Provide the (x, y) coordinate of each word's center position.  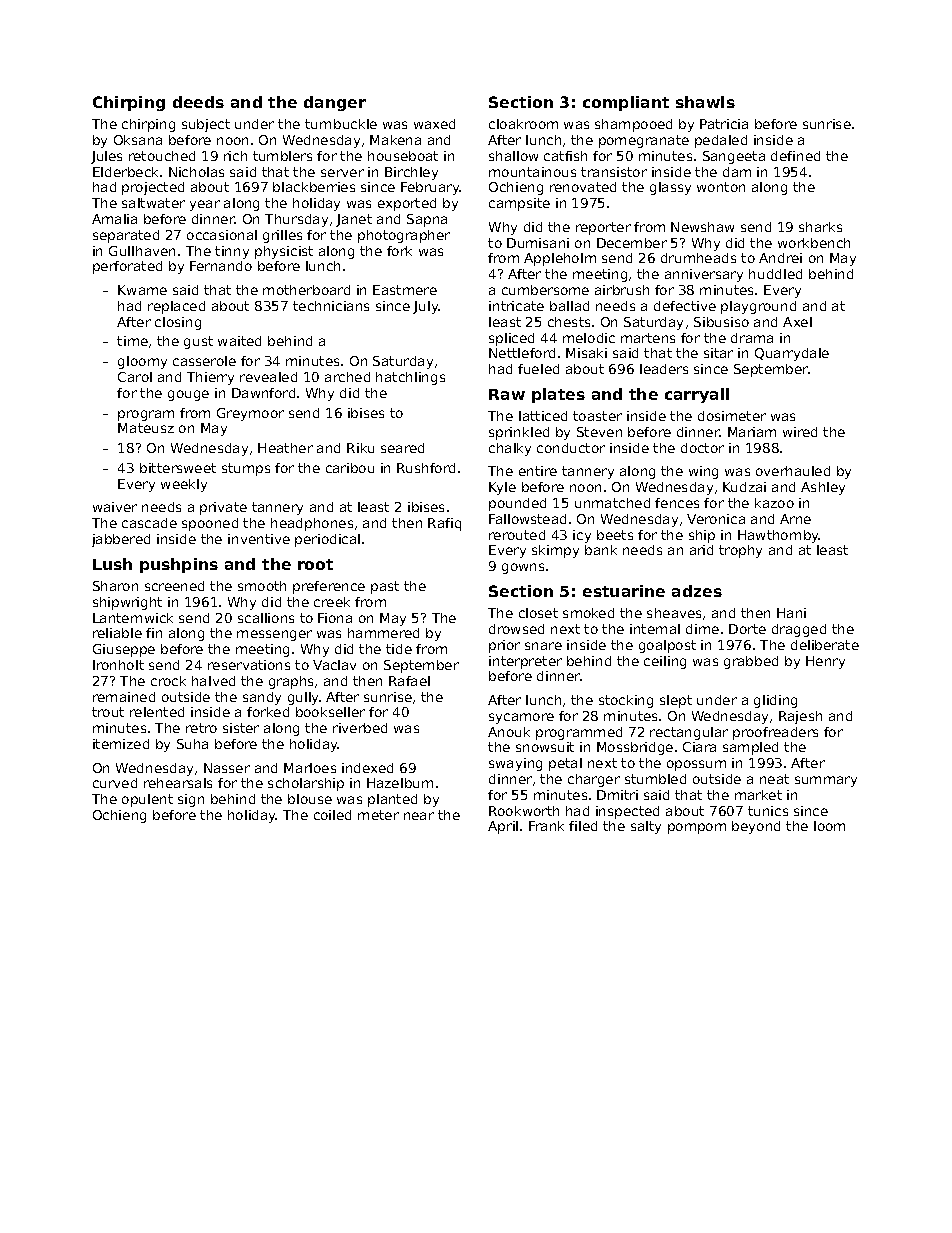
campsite (519, 204)
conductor (571, 448)
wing (703, 472)
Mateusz (146, 428)
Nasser (227, 768)
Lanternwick (133, 618)
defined (795, 156)
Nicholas (196, 172)
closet (538, 613)
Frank (546, 826)
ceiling (665, 662)
